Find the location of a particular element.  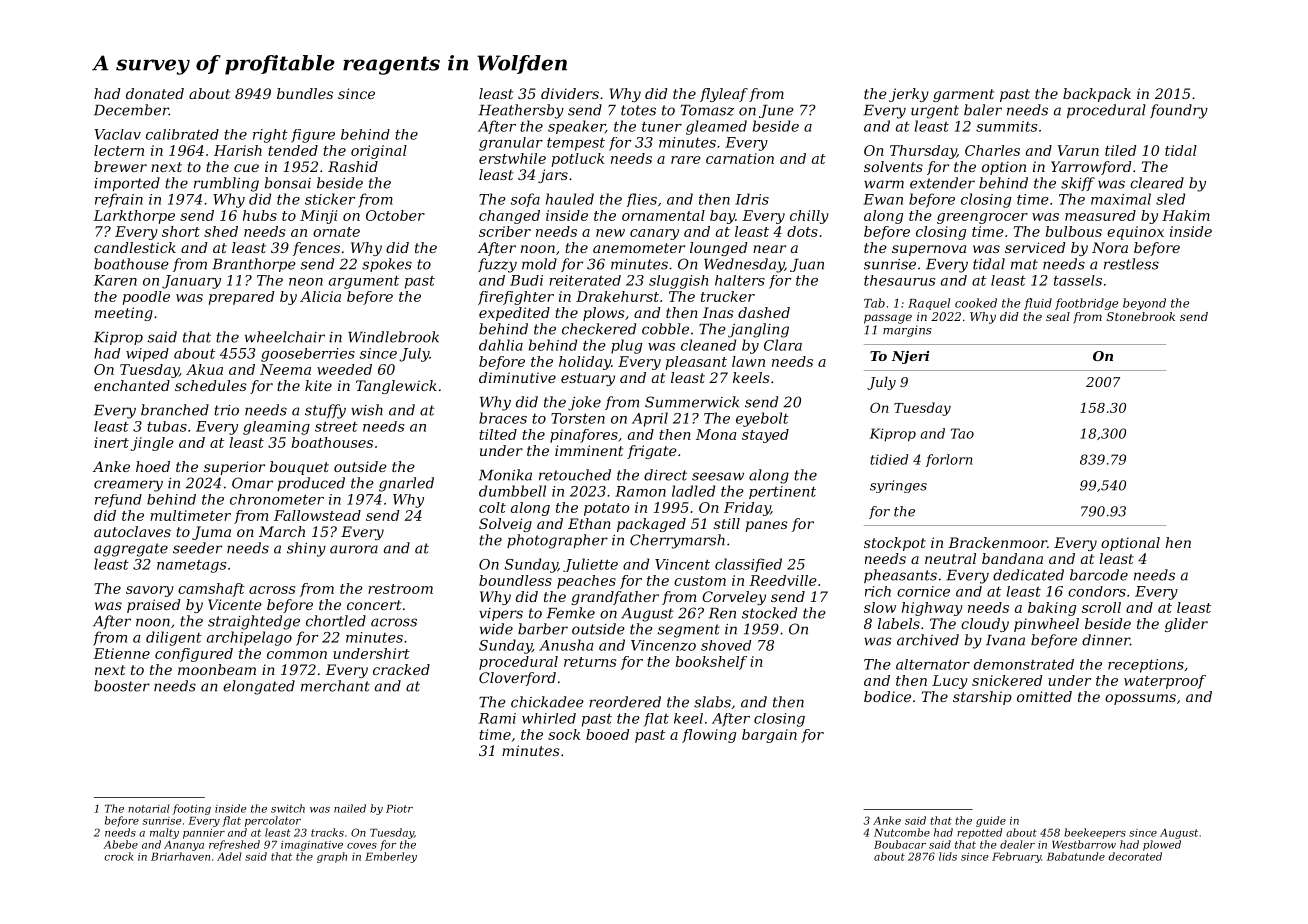

inert is located at coordinates (111, 442).
